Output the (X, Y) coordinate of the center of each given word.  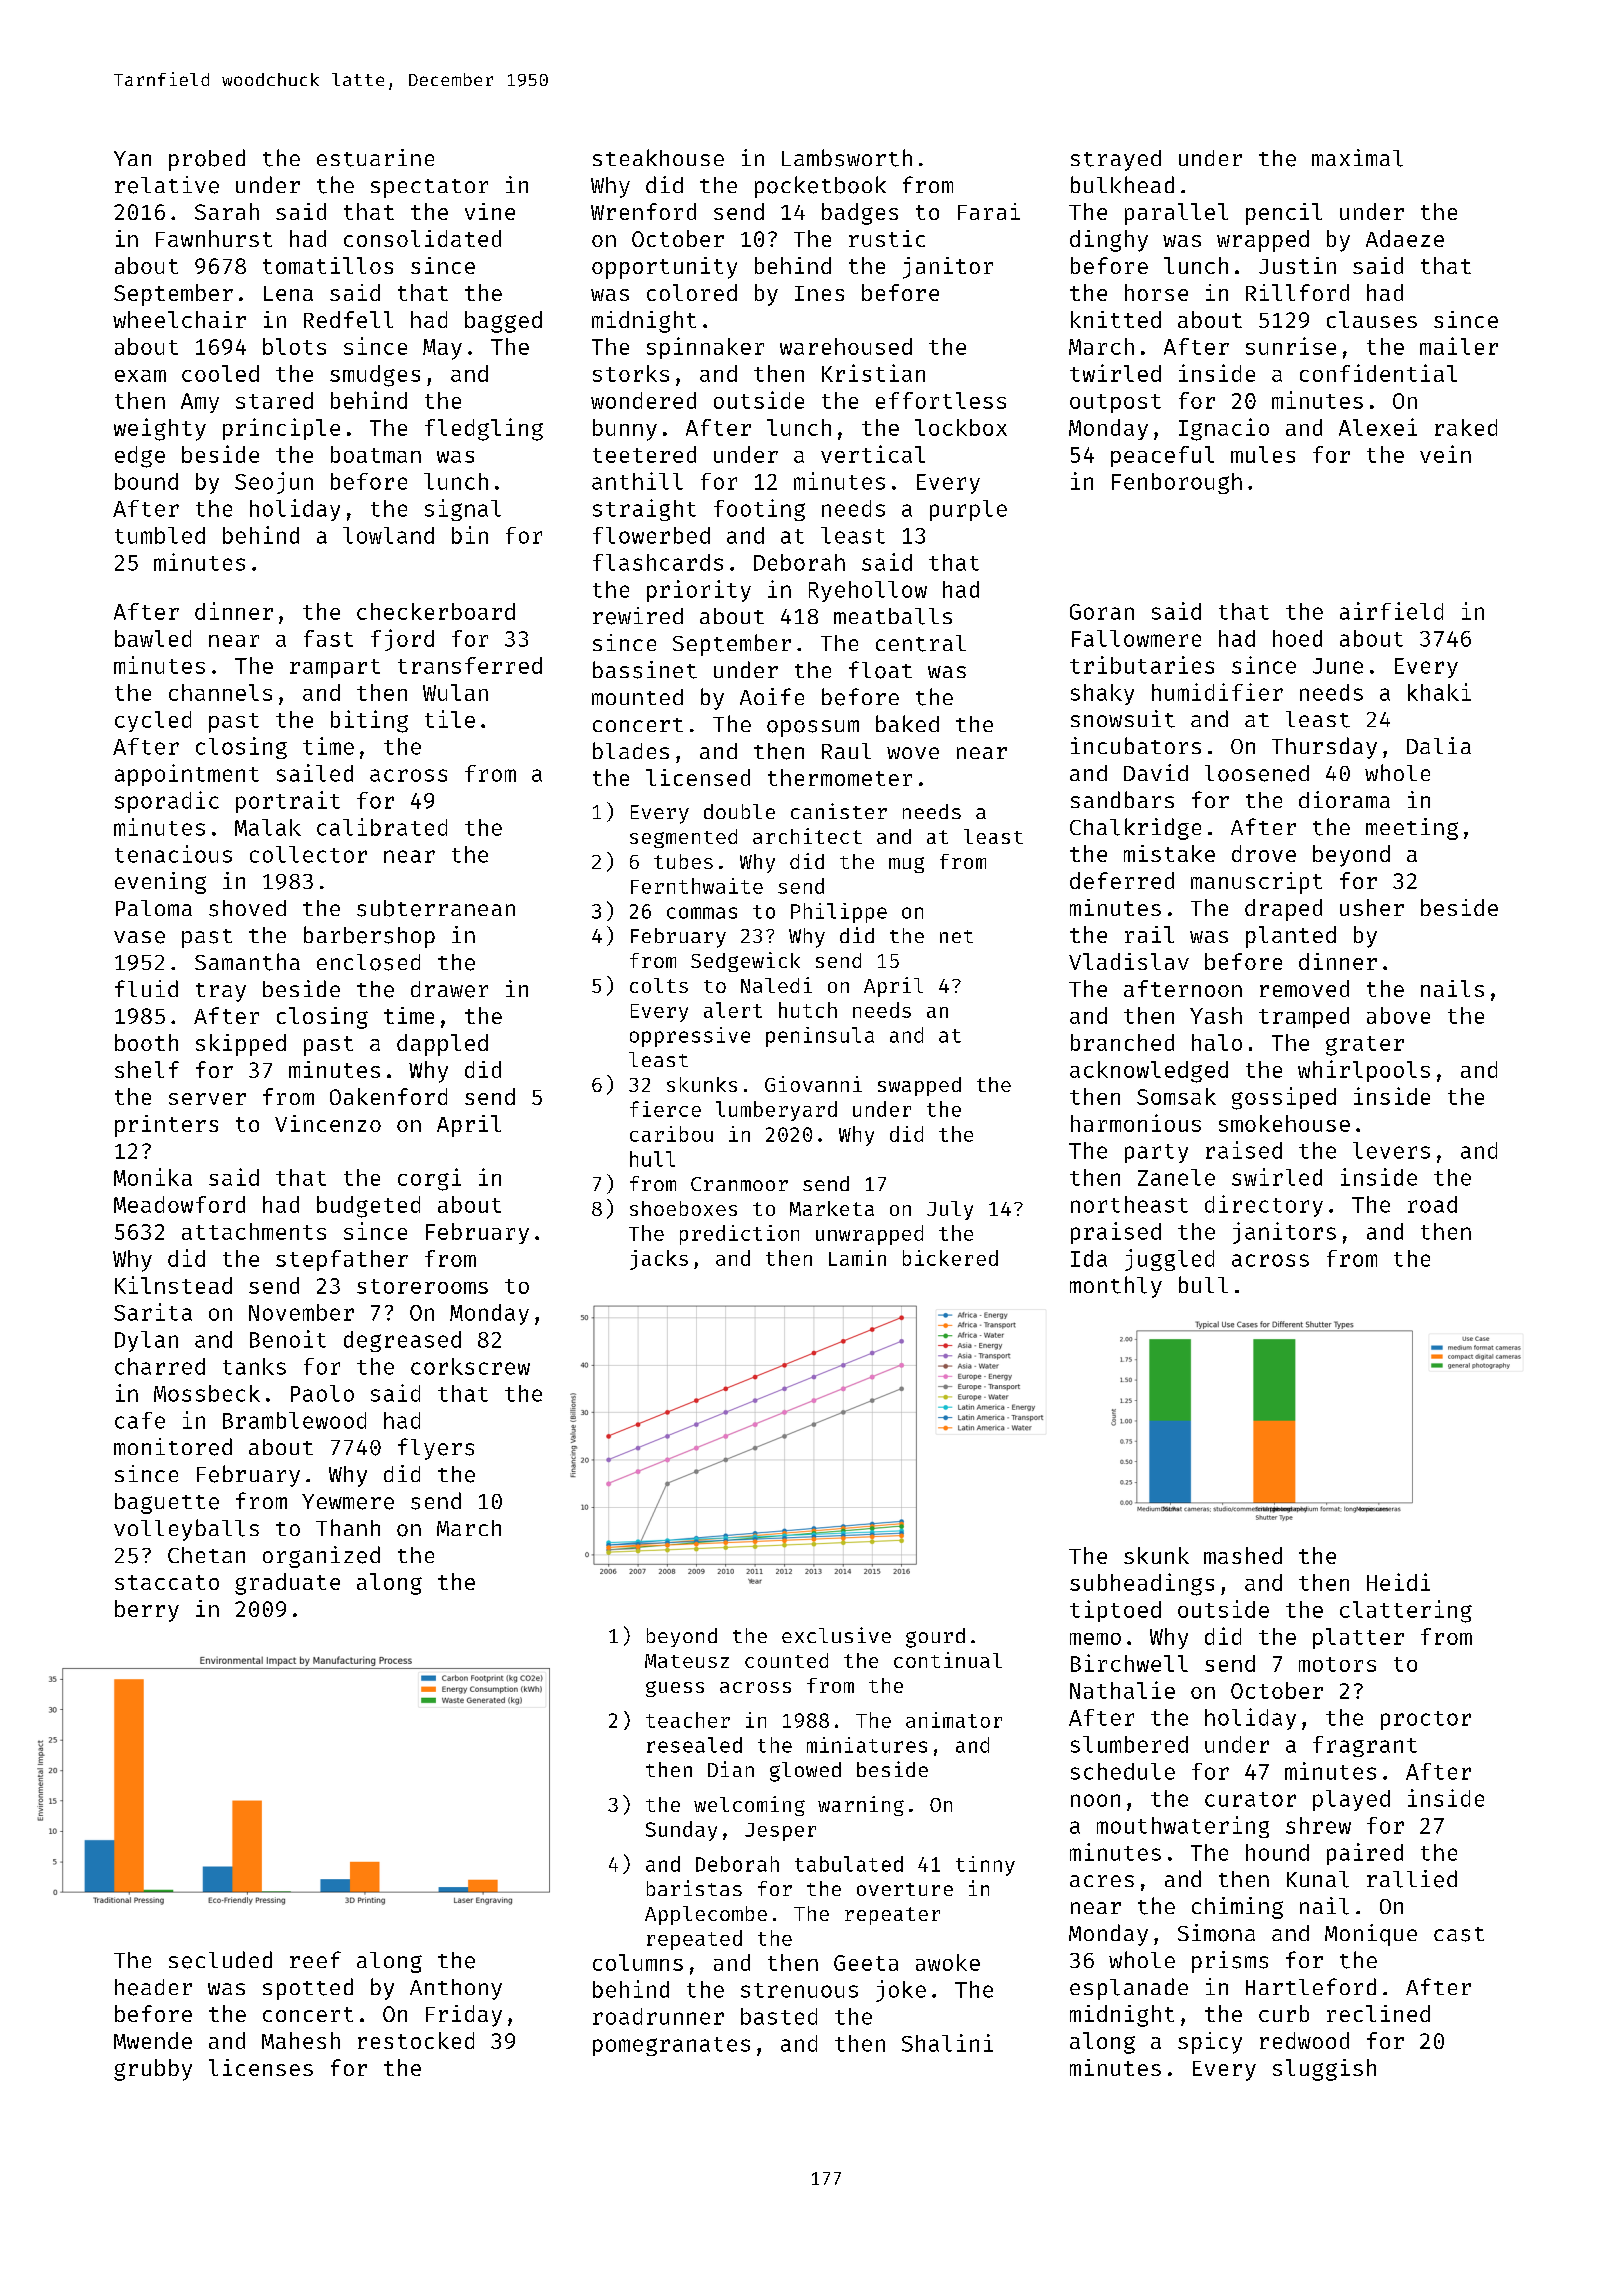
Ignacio (1224, 429)
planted (1291, 937)
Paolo (322, 1393)
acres (1102, 1881)
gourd (935, 1638)
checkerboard (436, 611)
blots (294, 346)
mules (1263, 454)
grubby (153, 2070)
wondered (643, 400)
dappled (442, 1045)
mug (906, 865)
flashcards (658, 562)
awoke (948, 1962)
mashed (1243, 1555)
